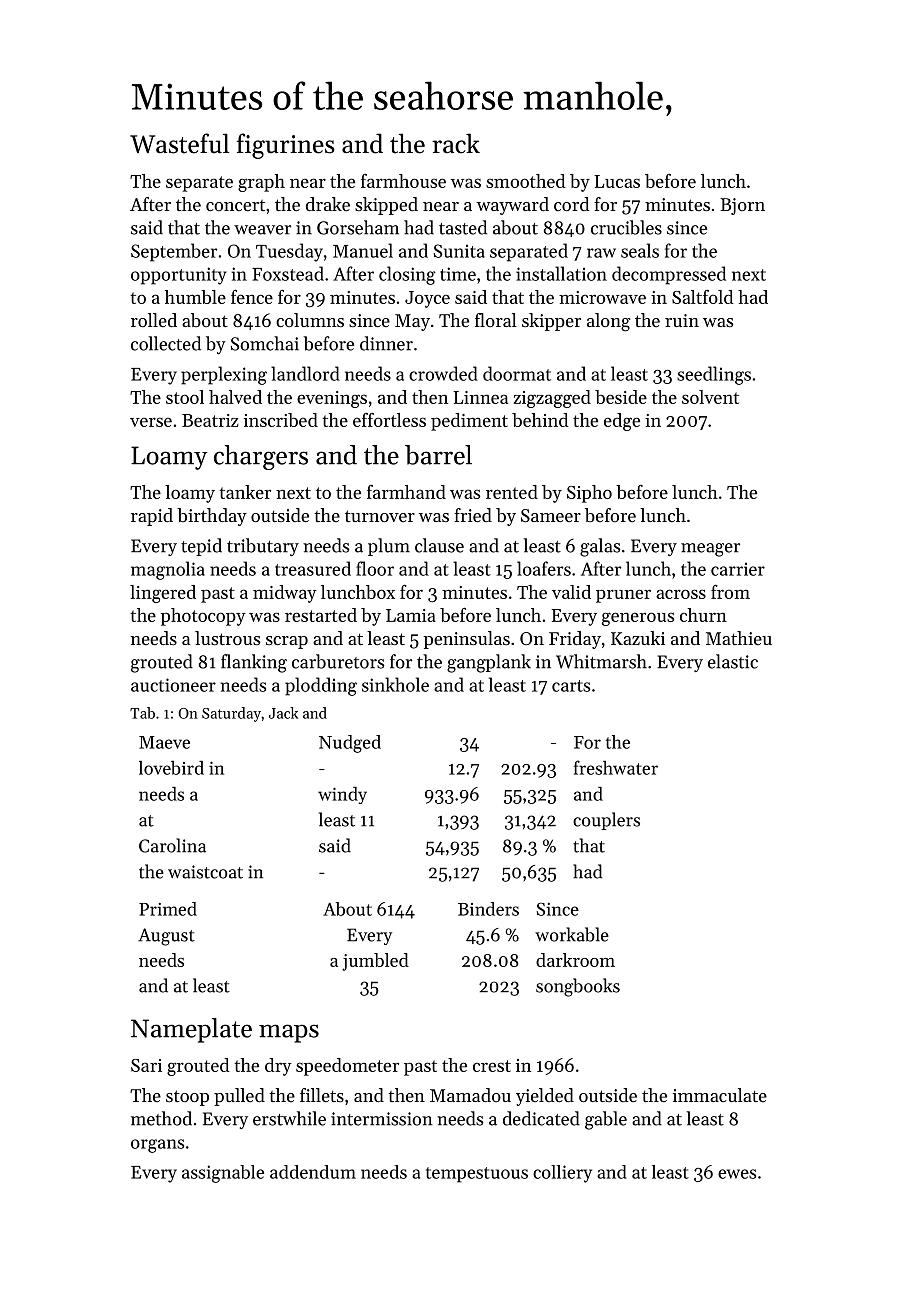  I want to click on Mathieu, so click(739, 638).
